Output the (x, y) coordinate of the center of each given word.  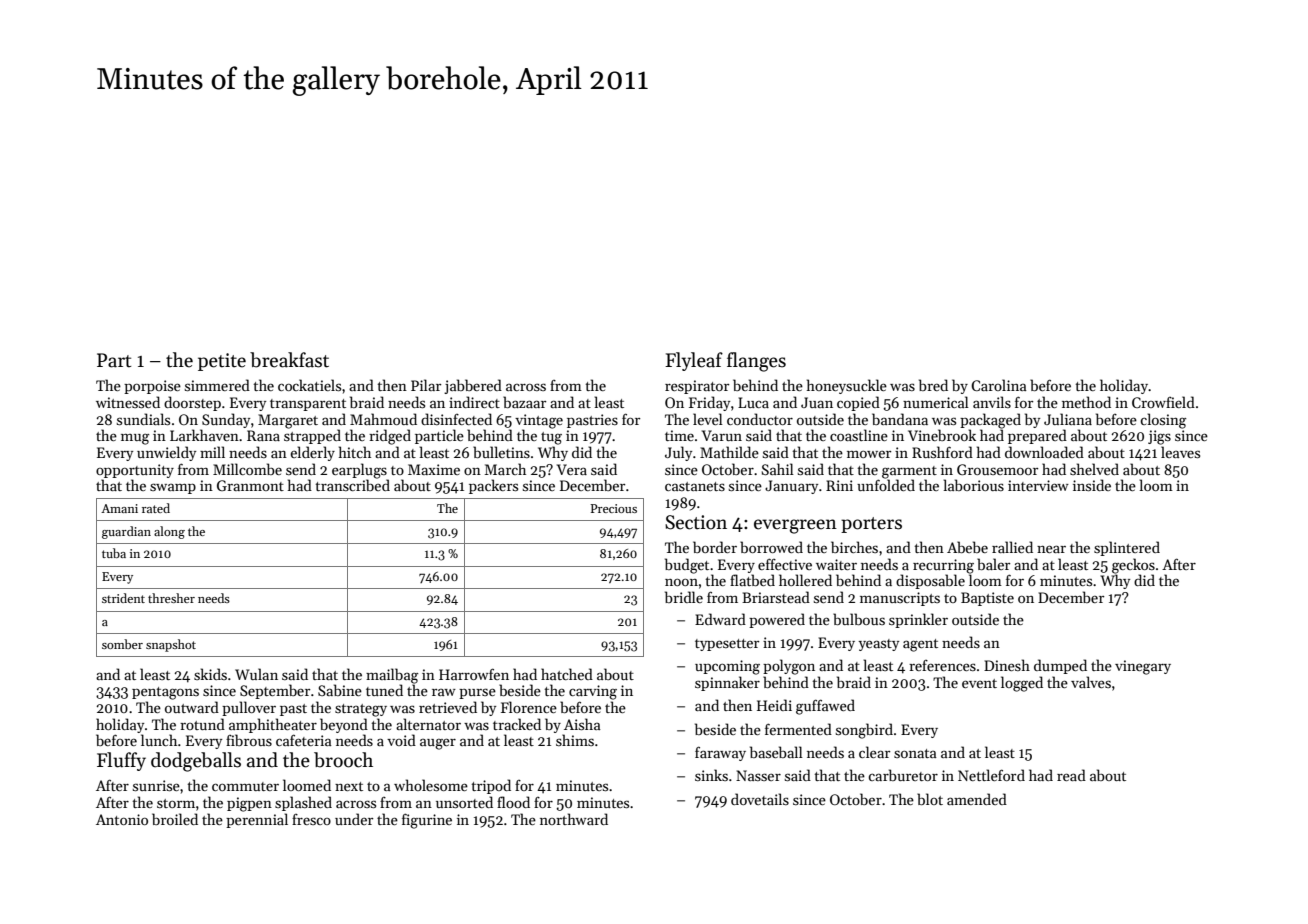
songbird (864, 731)
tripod (491, 786)
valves (1091, 682)
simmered (217, 385)
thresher (171, 598)
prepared (1037, 436)
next (349, 786)
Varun (722, 435)
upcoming (727, 667)
